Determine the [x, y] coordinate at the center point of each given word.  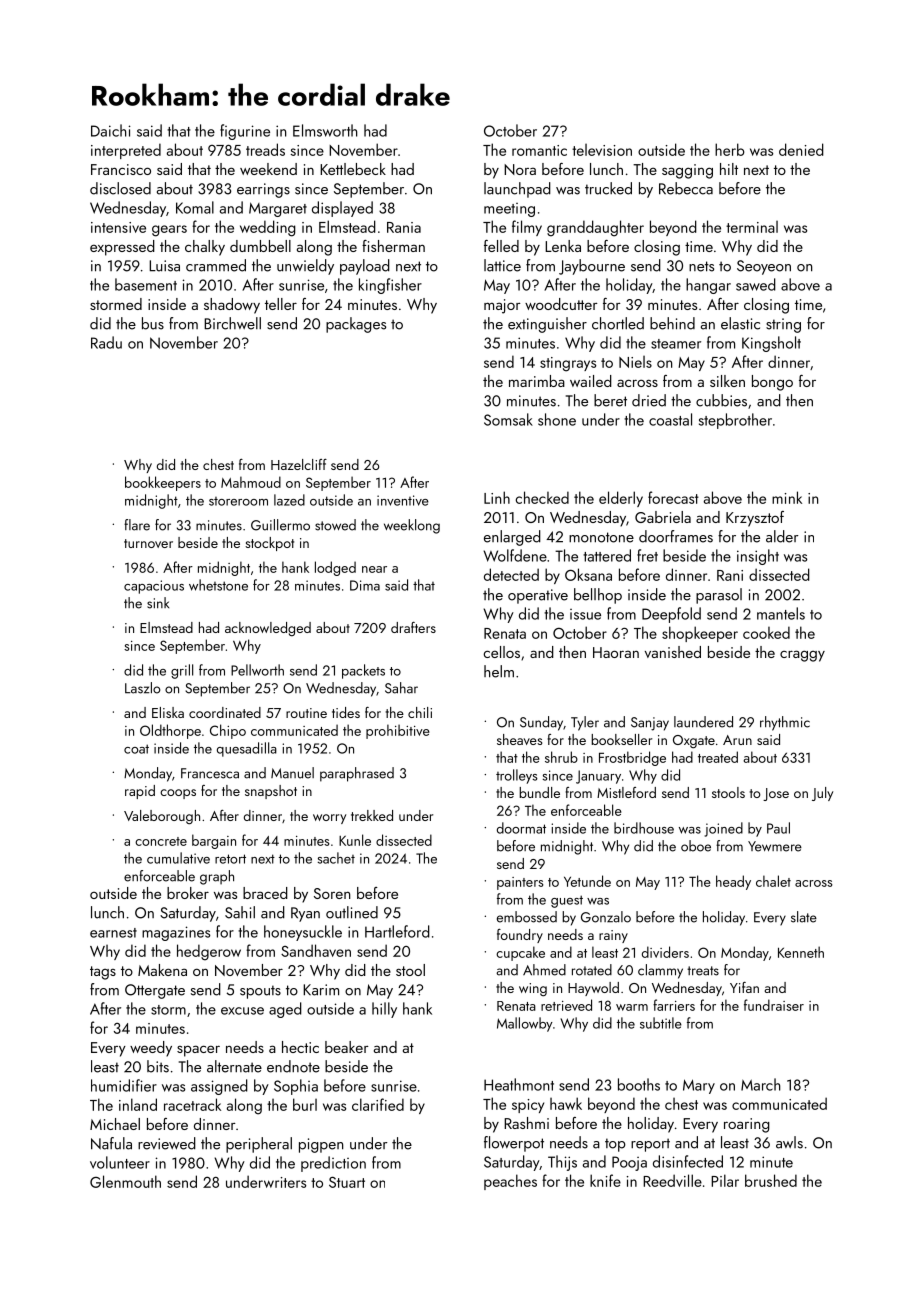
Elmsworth [325, 130]
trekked [372, 815]
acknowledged [268, 629]
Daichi [111, 130]
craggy [802, 656]
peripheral [259, 1145]
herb [730, 149]
